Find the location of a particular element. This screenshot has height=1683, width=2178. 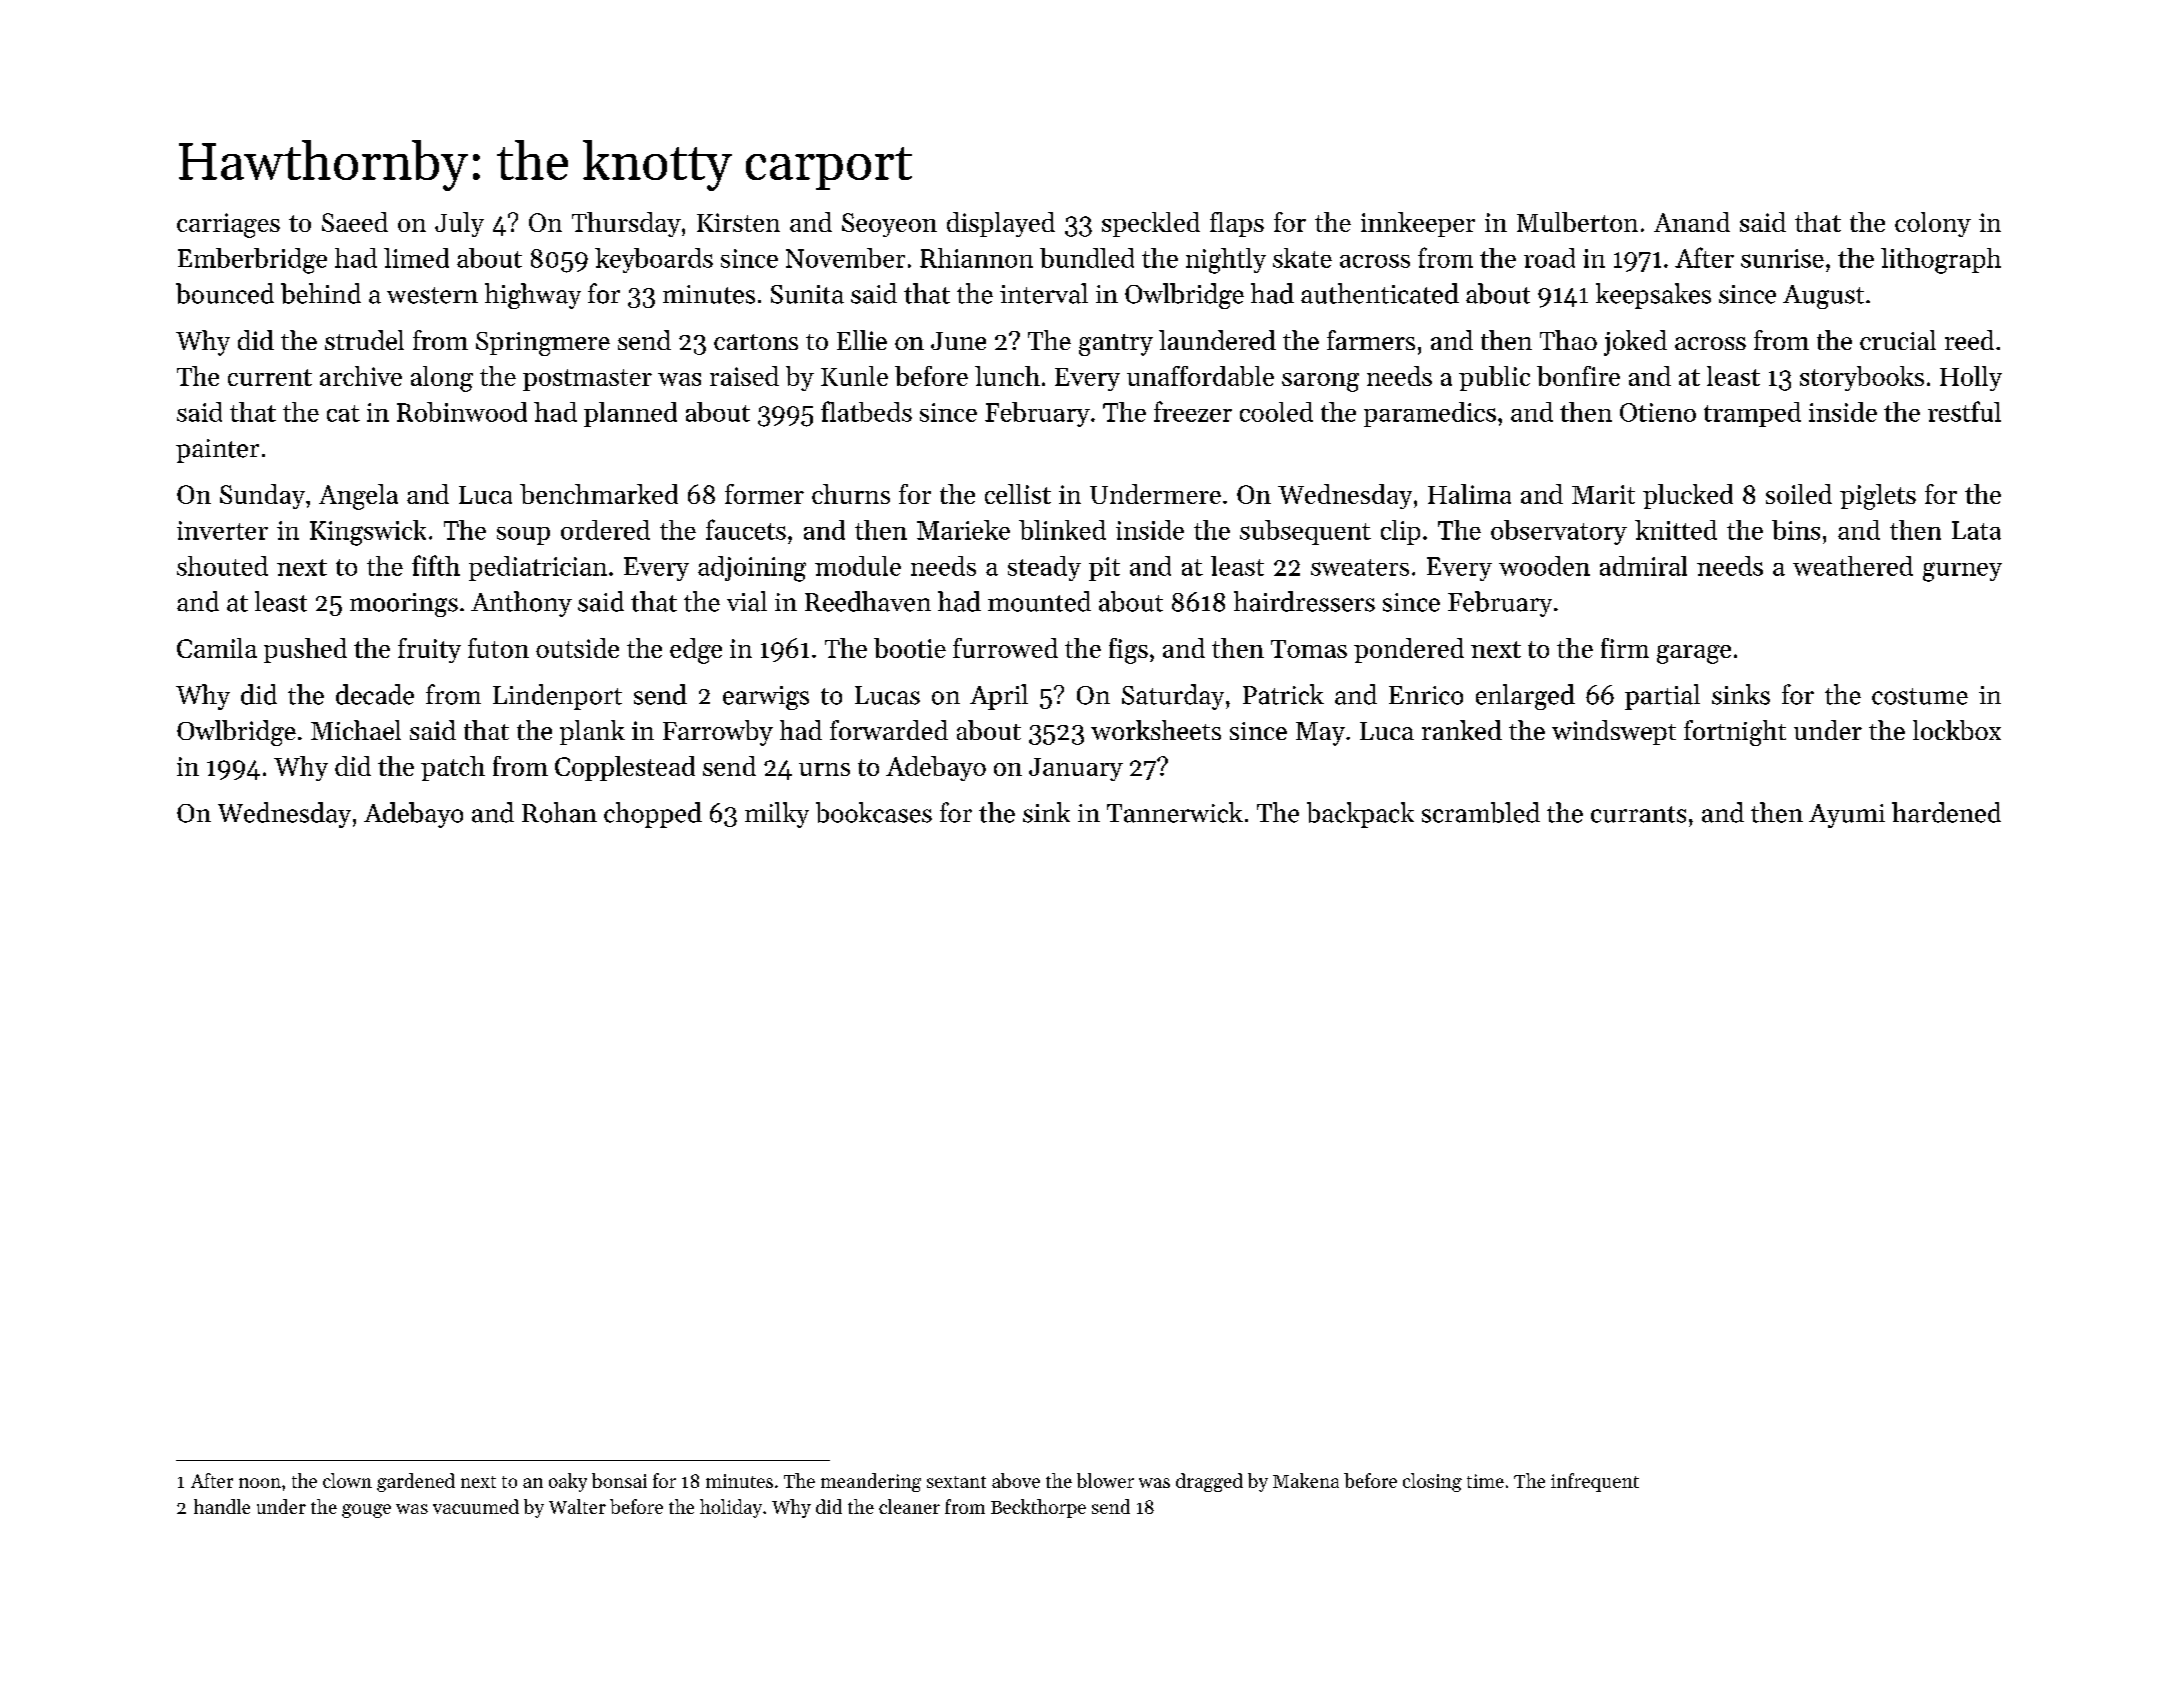

observatory is located at coordinates (1559, 532).
